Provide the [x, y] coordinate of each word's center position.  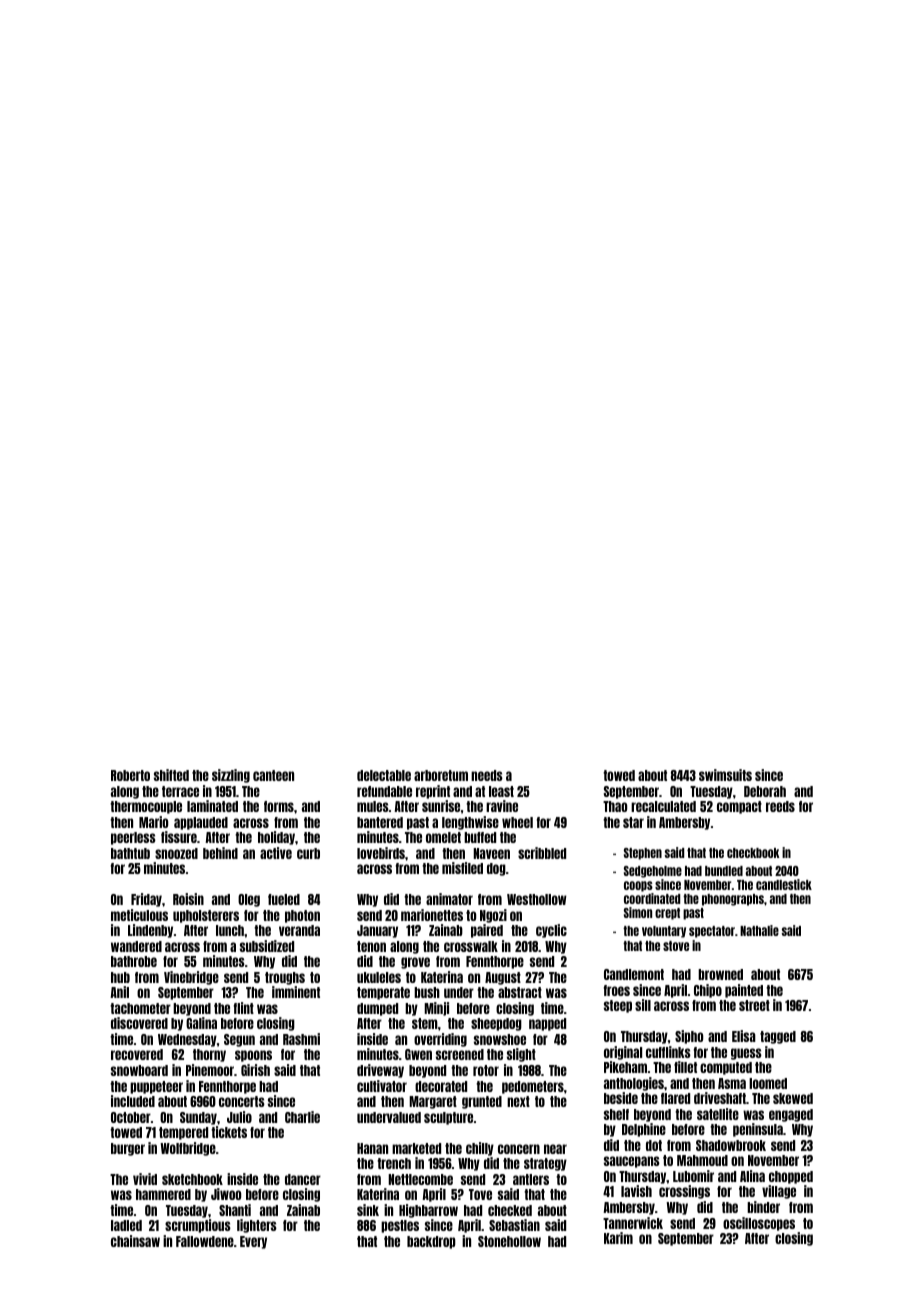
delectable [384, 775]
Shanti [235, 1210]
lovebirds [381, 853]
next [518, 1101]
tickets [229, 1132]
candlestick [784, 884]
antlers [531, 1179]
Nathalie [759, 930]
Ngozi [493, 916]
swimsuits [725, 775]
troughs [285, 978]
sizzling [231, 776]
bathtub [130, 853]
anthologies [634, 1084]
